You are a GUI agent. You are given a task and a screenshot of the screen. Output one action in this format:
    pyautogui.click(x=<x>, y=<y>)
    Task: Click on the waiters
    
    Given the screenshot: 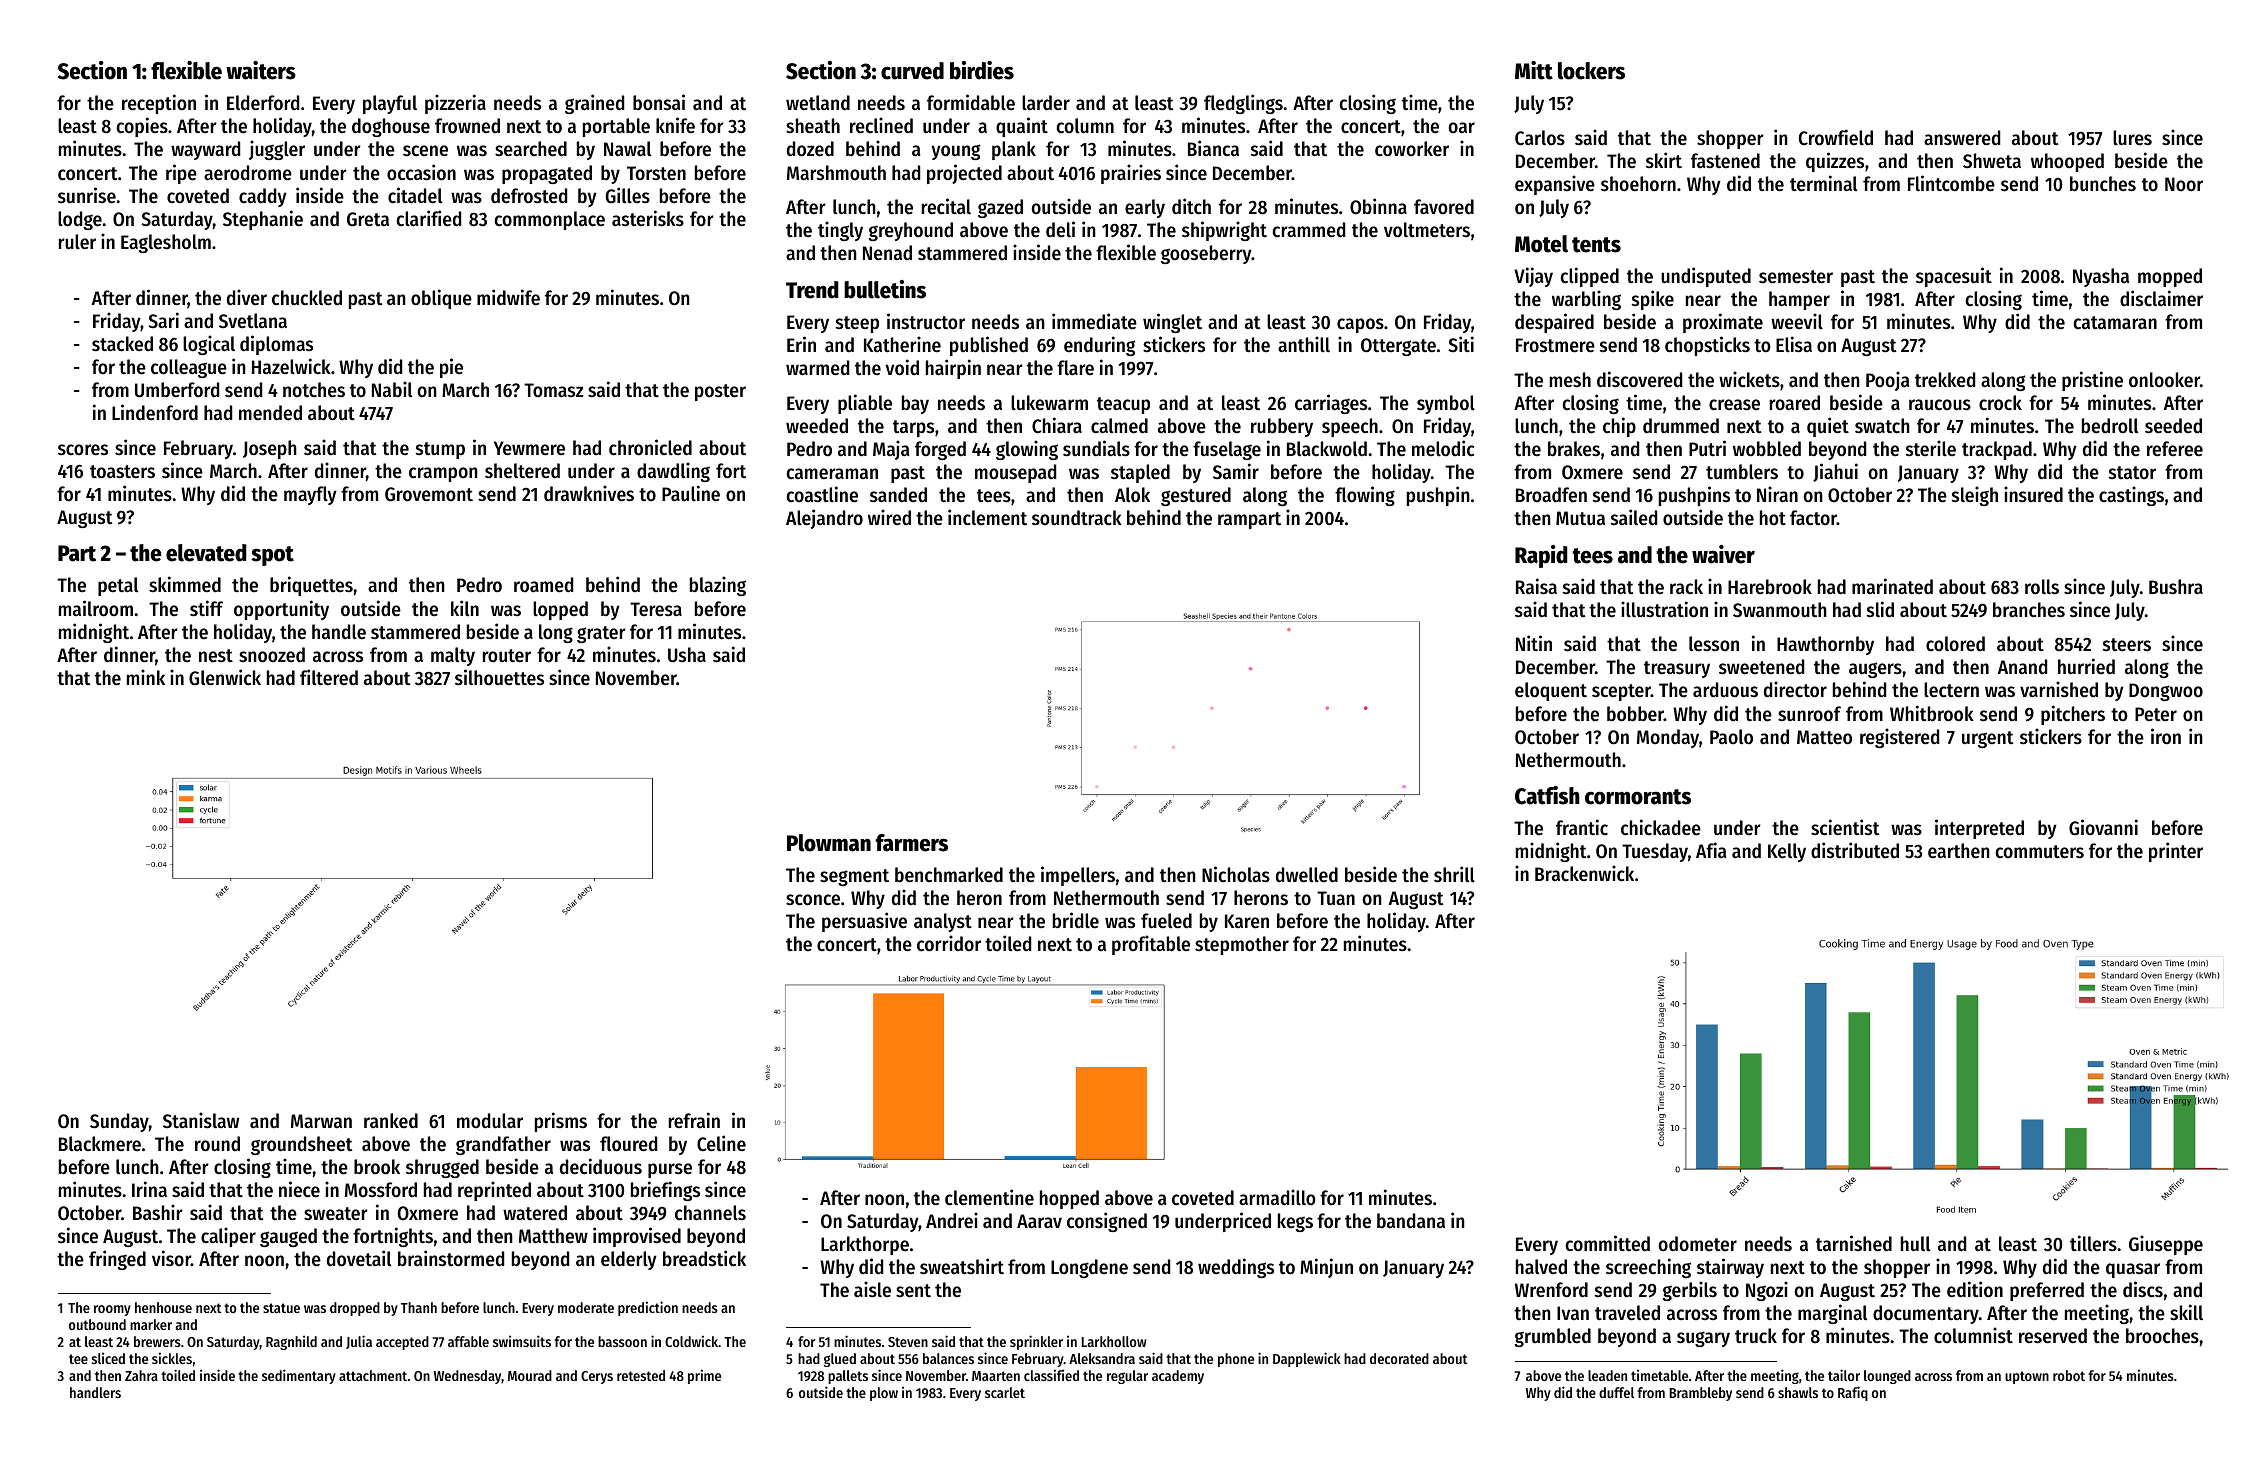 What is the action you would take?
    pyautogui.click(x=261, y=70)
